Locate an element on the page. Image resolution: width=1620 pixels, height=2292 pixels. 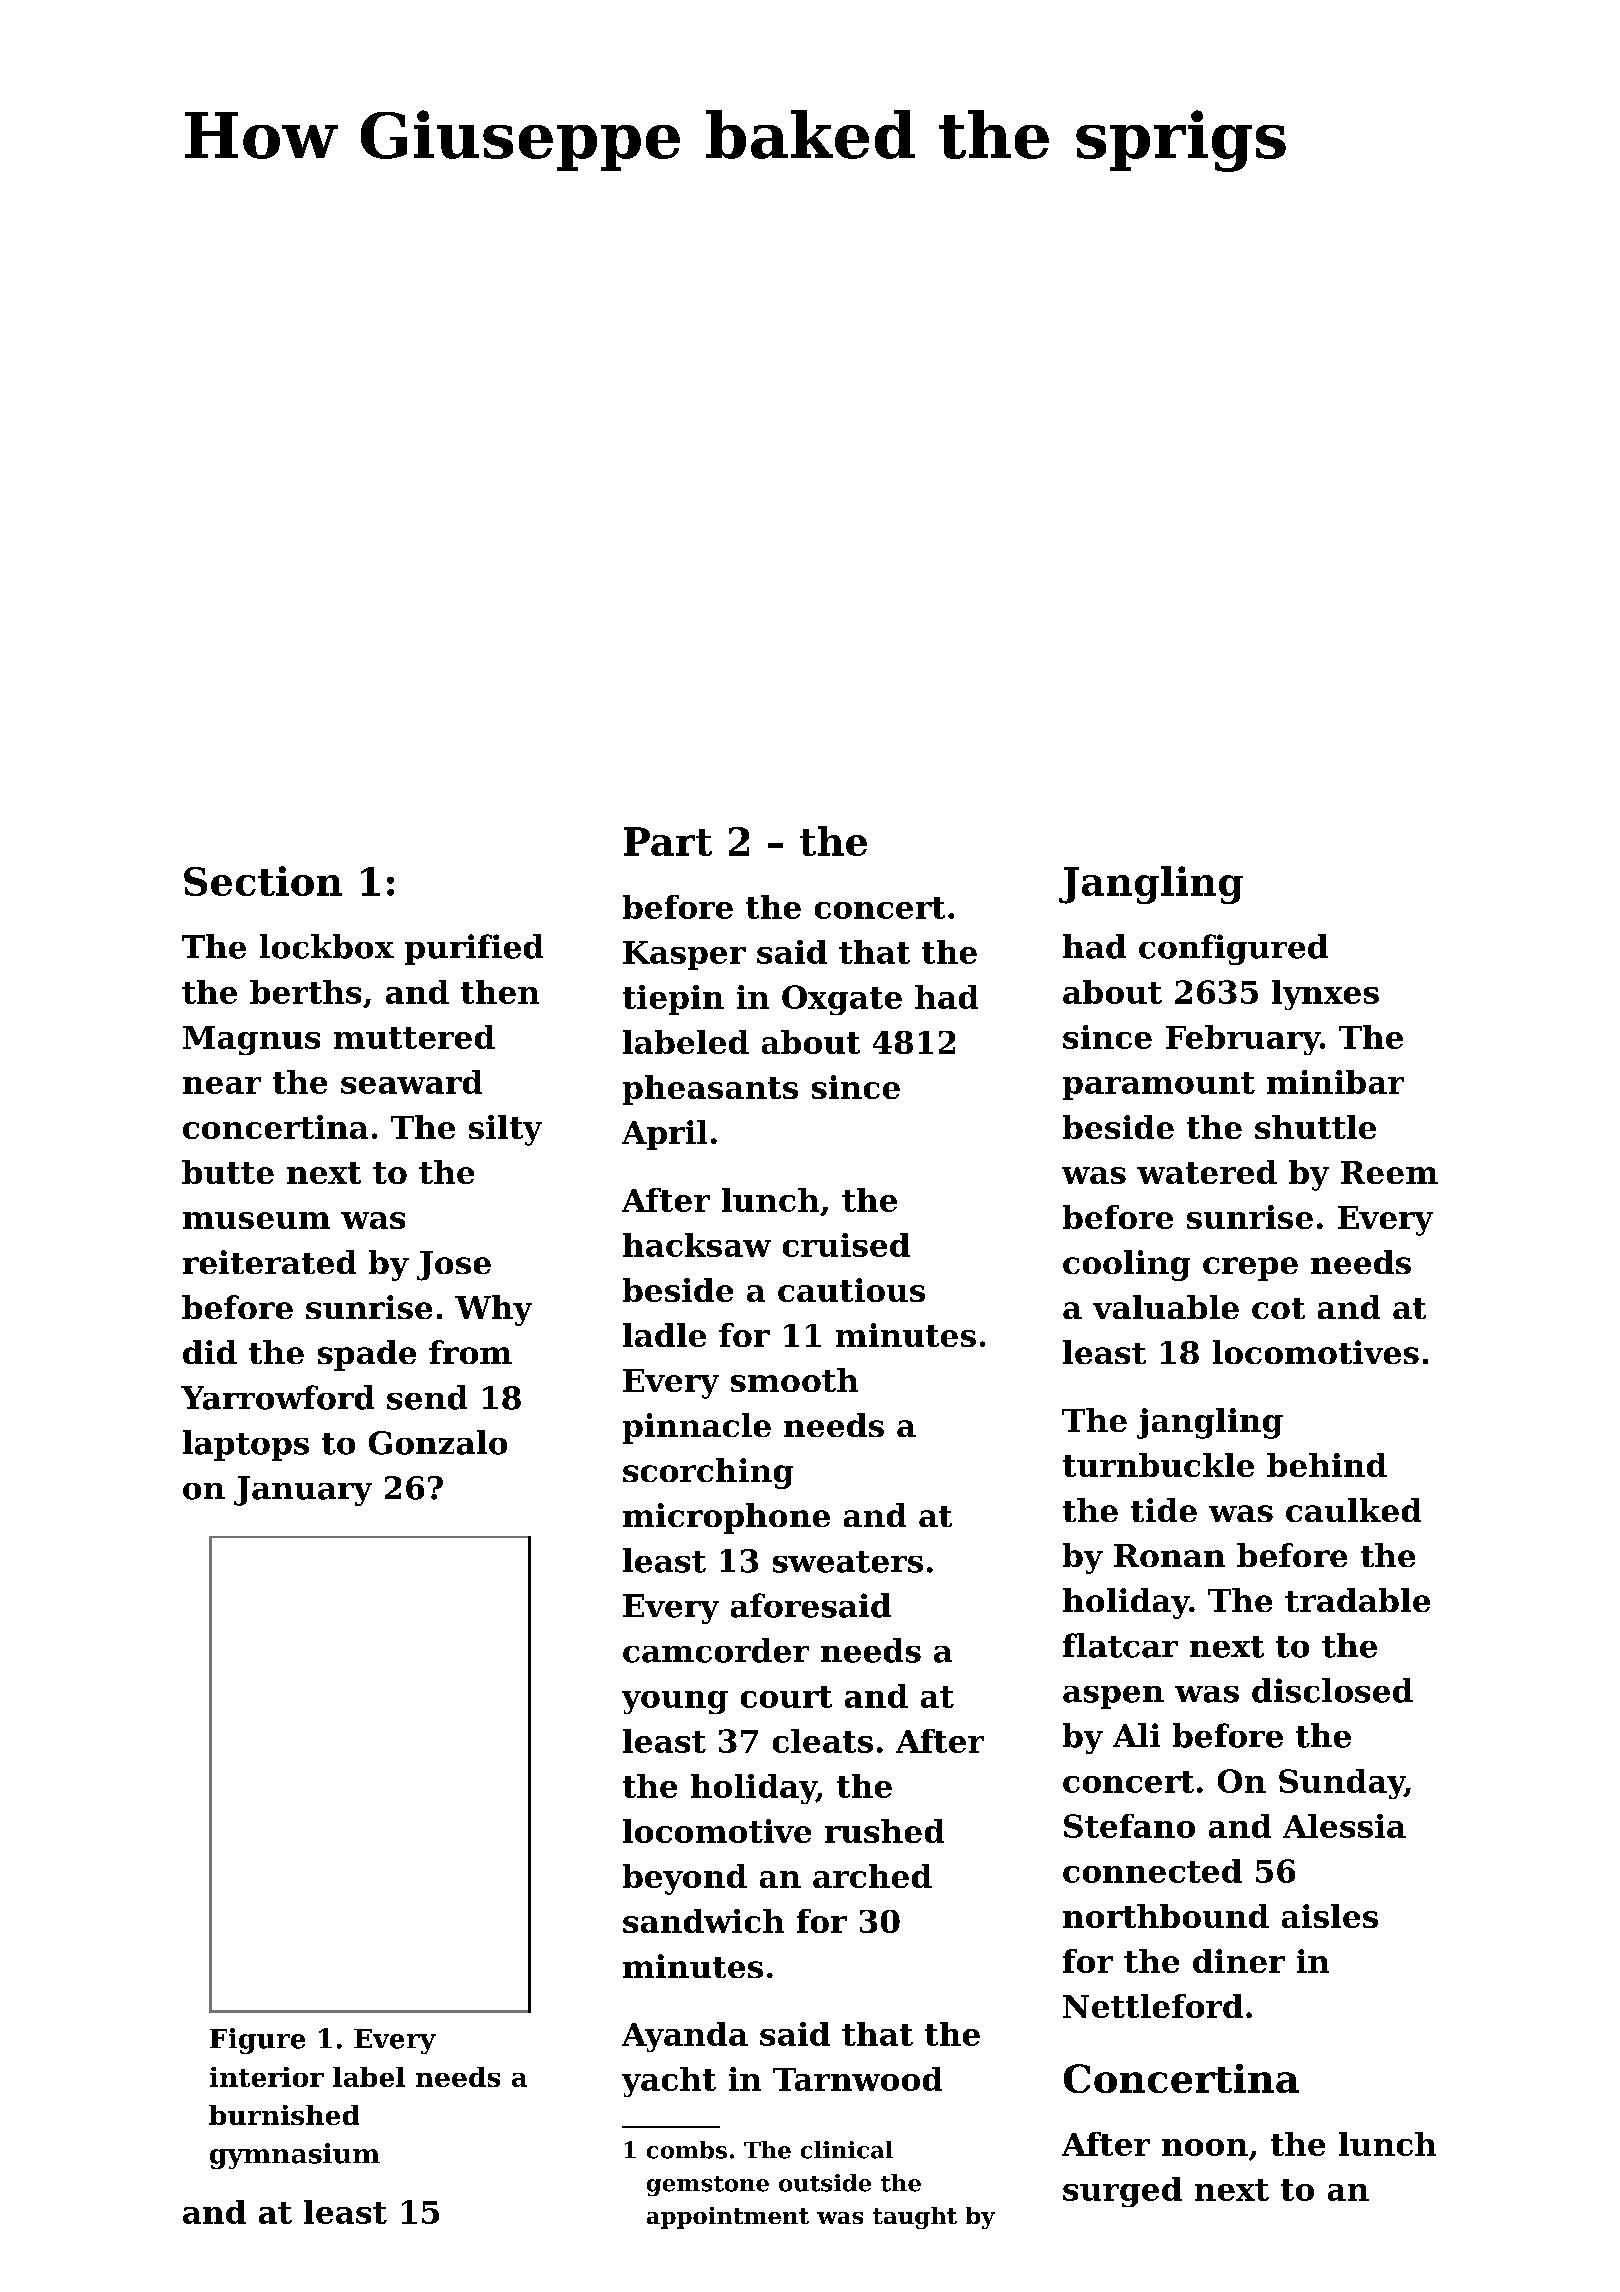
gymnasium is located at coordinates (295, 2156).
